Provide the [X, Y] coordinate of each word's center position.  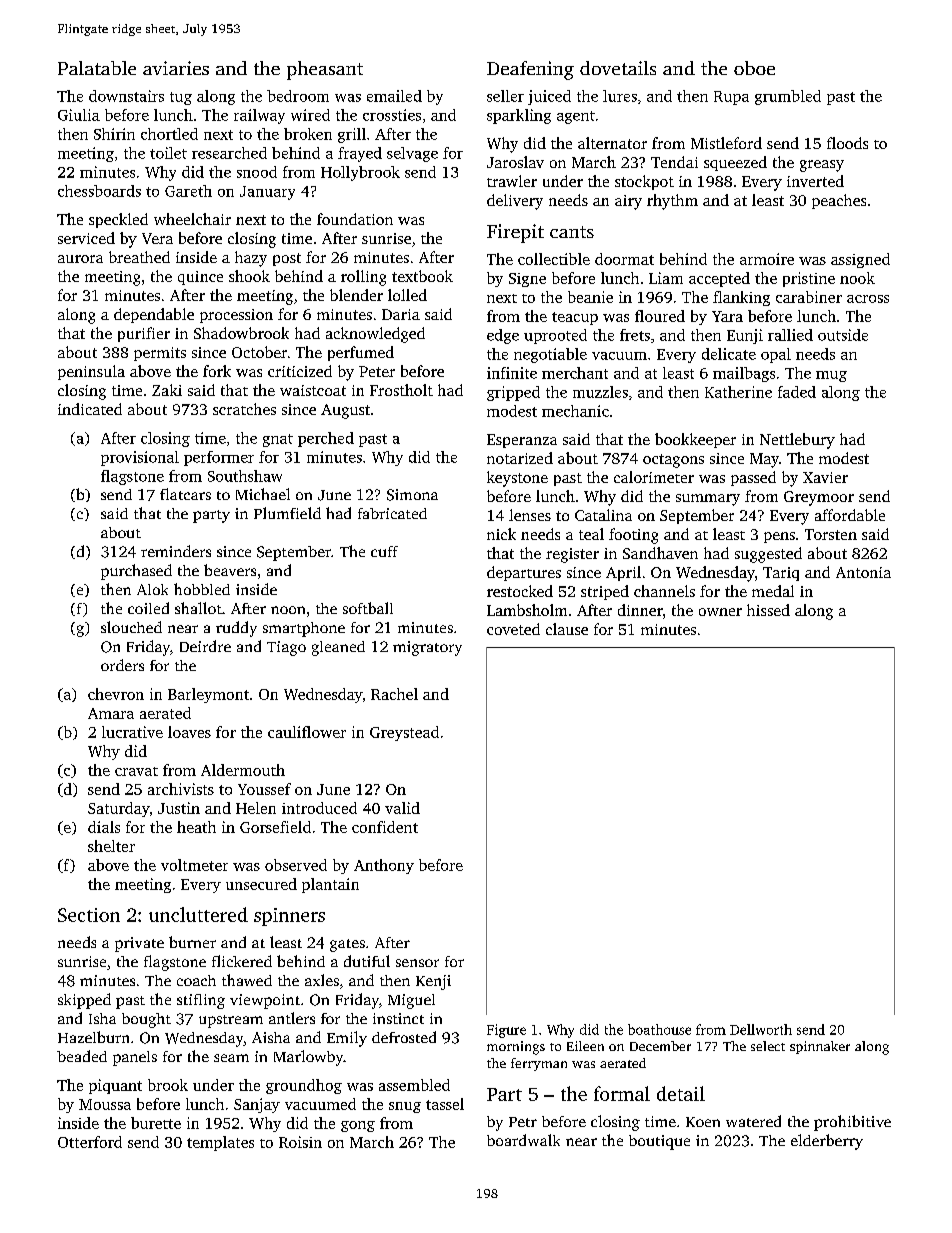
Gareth [188, 191]
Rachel [394, 694]
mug [831, 376]
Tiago [286, 648]
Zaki [167, 390]
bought [146, 1020]
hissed [768, 610]
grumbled [788, 97]
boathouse [659, 1029]
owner [720, 612]
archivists [181, 789]
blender [356, 295]
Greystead [404, 733]
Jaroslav [515, 162]
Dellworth [761, 1029]
